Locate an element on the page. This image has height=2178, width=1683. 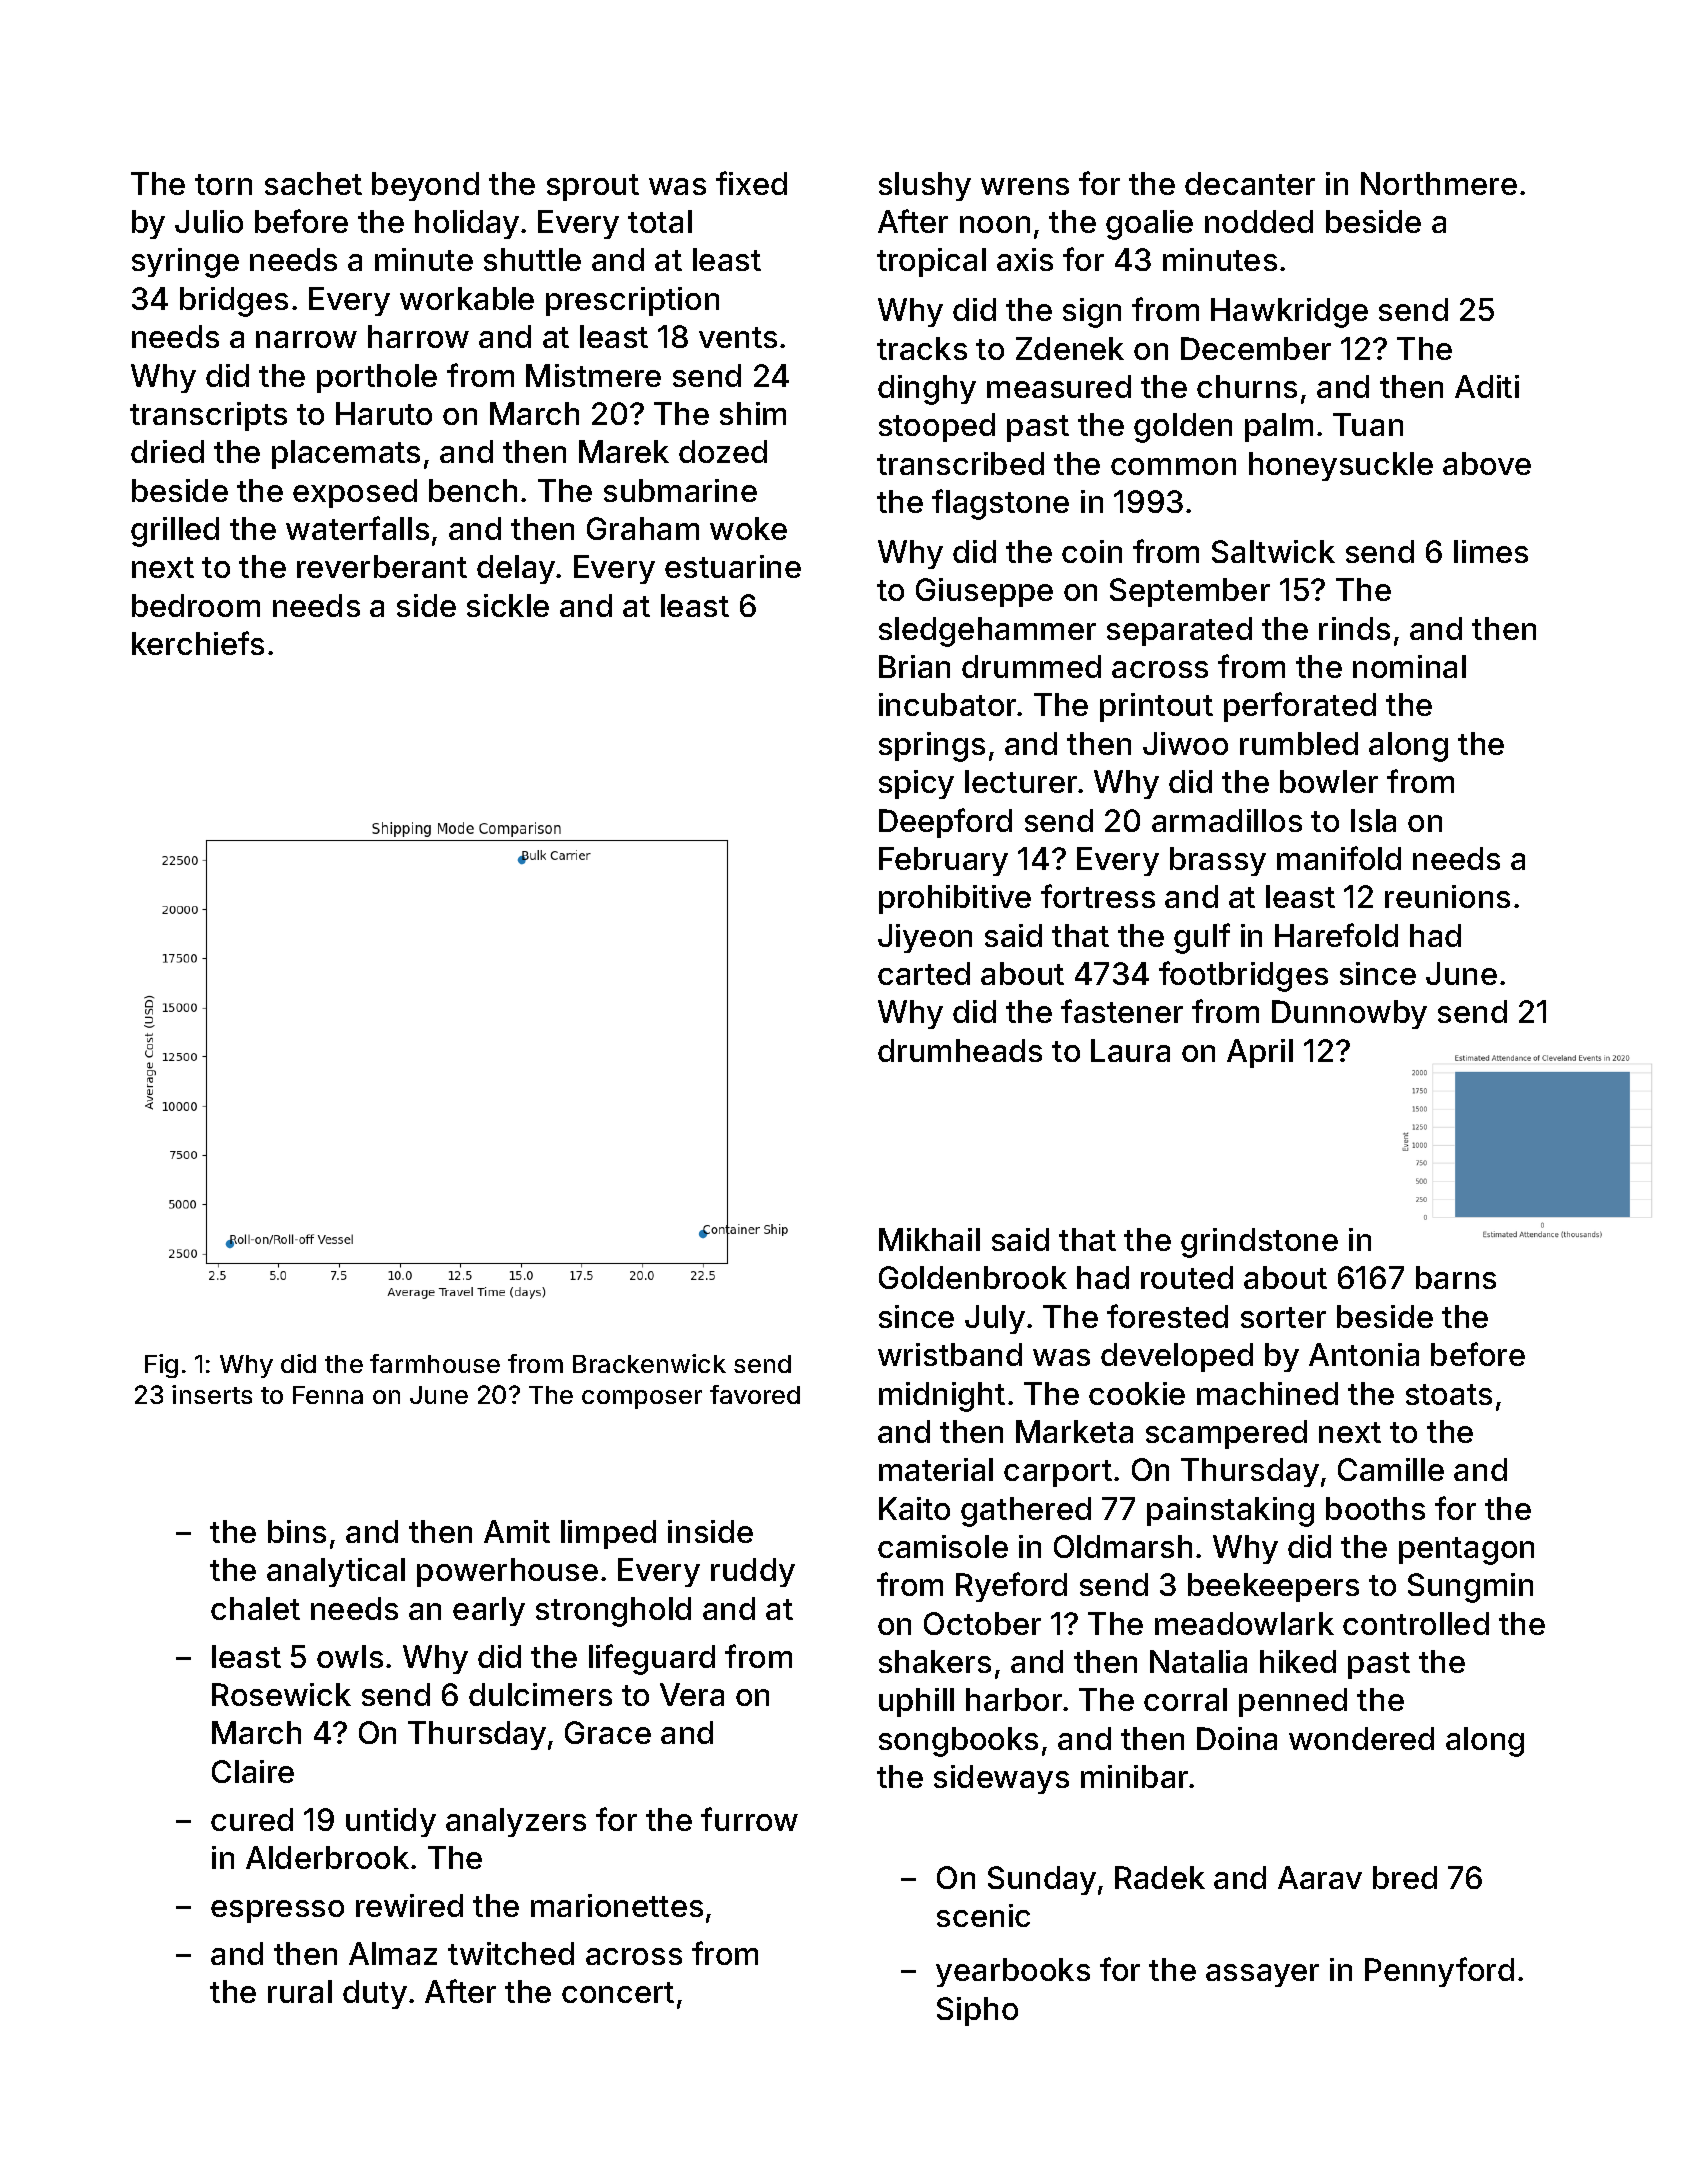
Harefold is located at coordinates (1336, 935).
